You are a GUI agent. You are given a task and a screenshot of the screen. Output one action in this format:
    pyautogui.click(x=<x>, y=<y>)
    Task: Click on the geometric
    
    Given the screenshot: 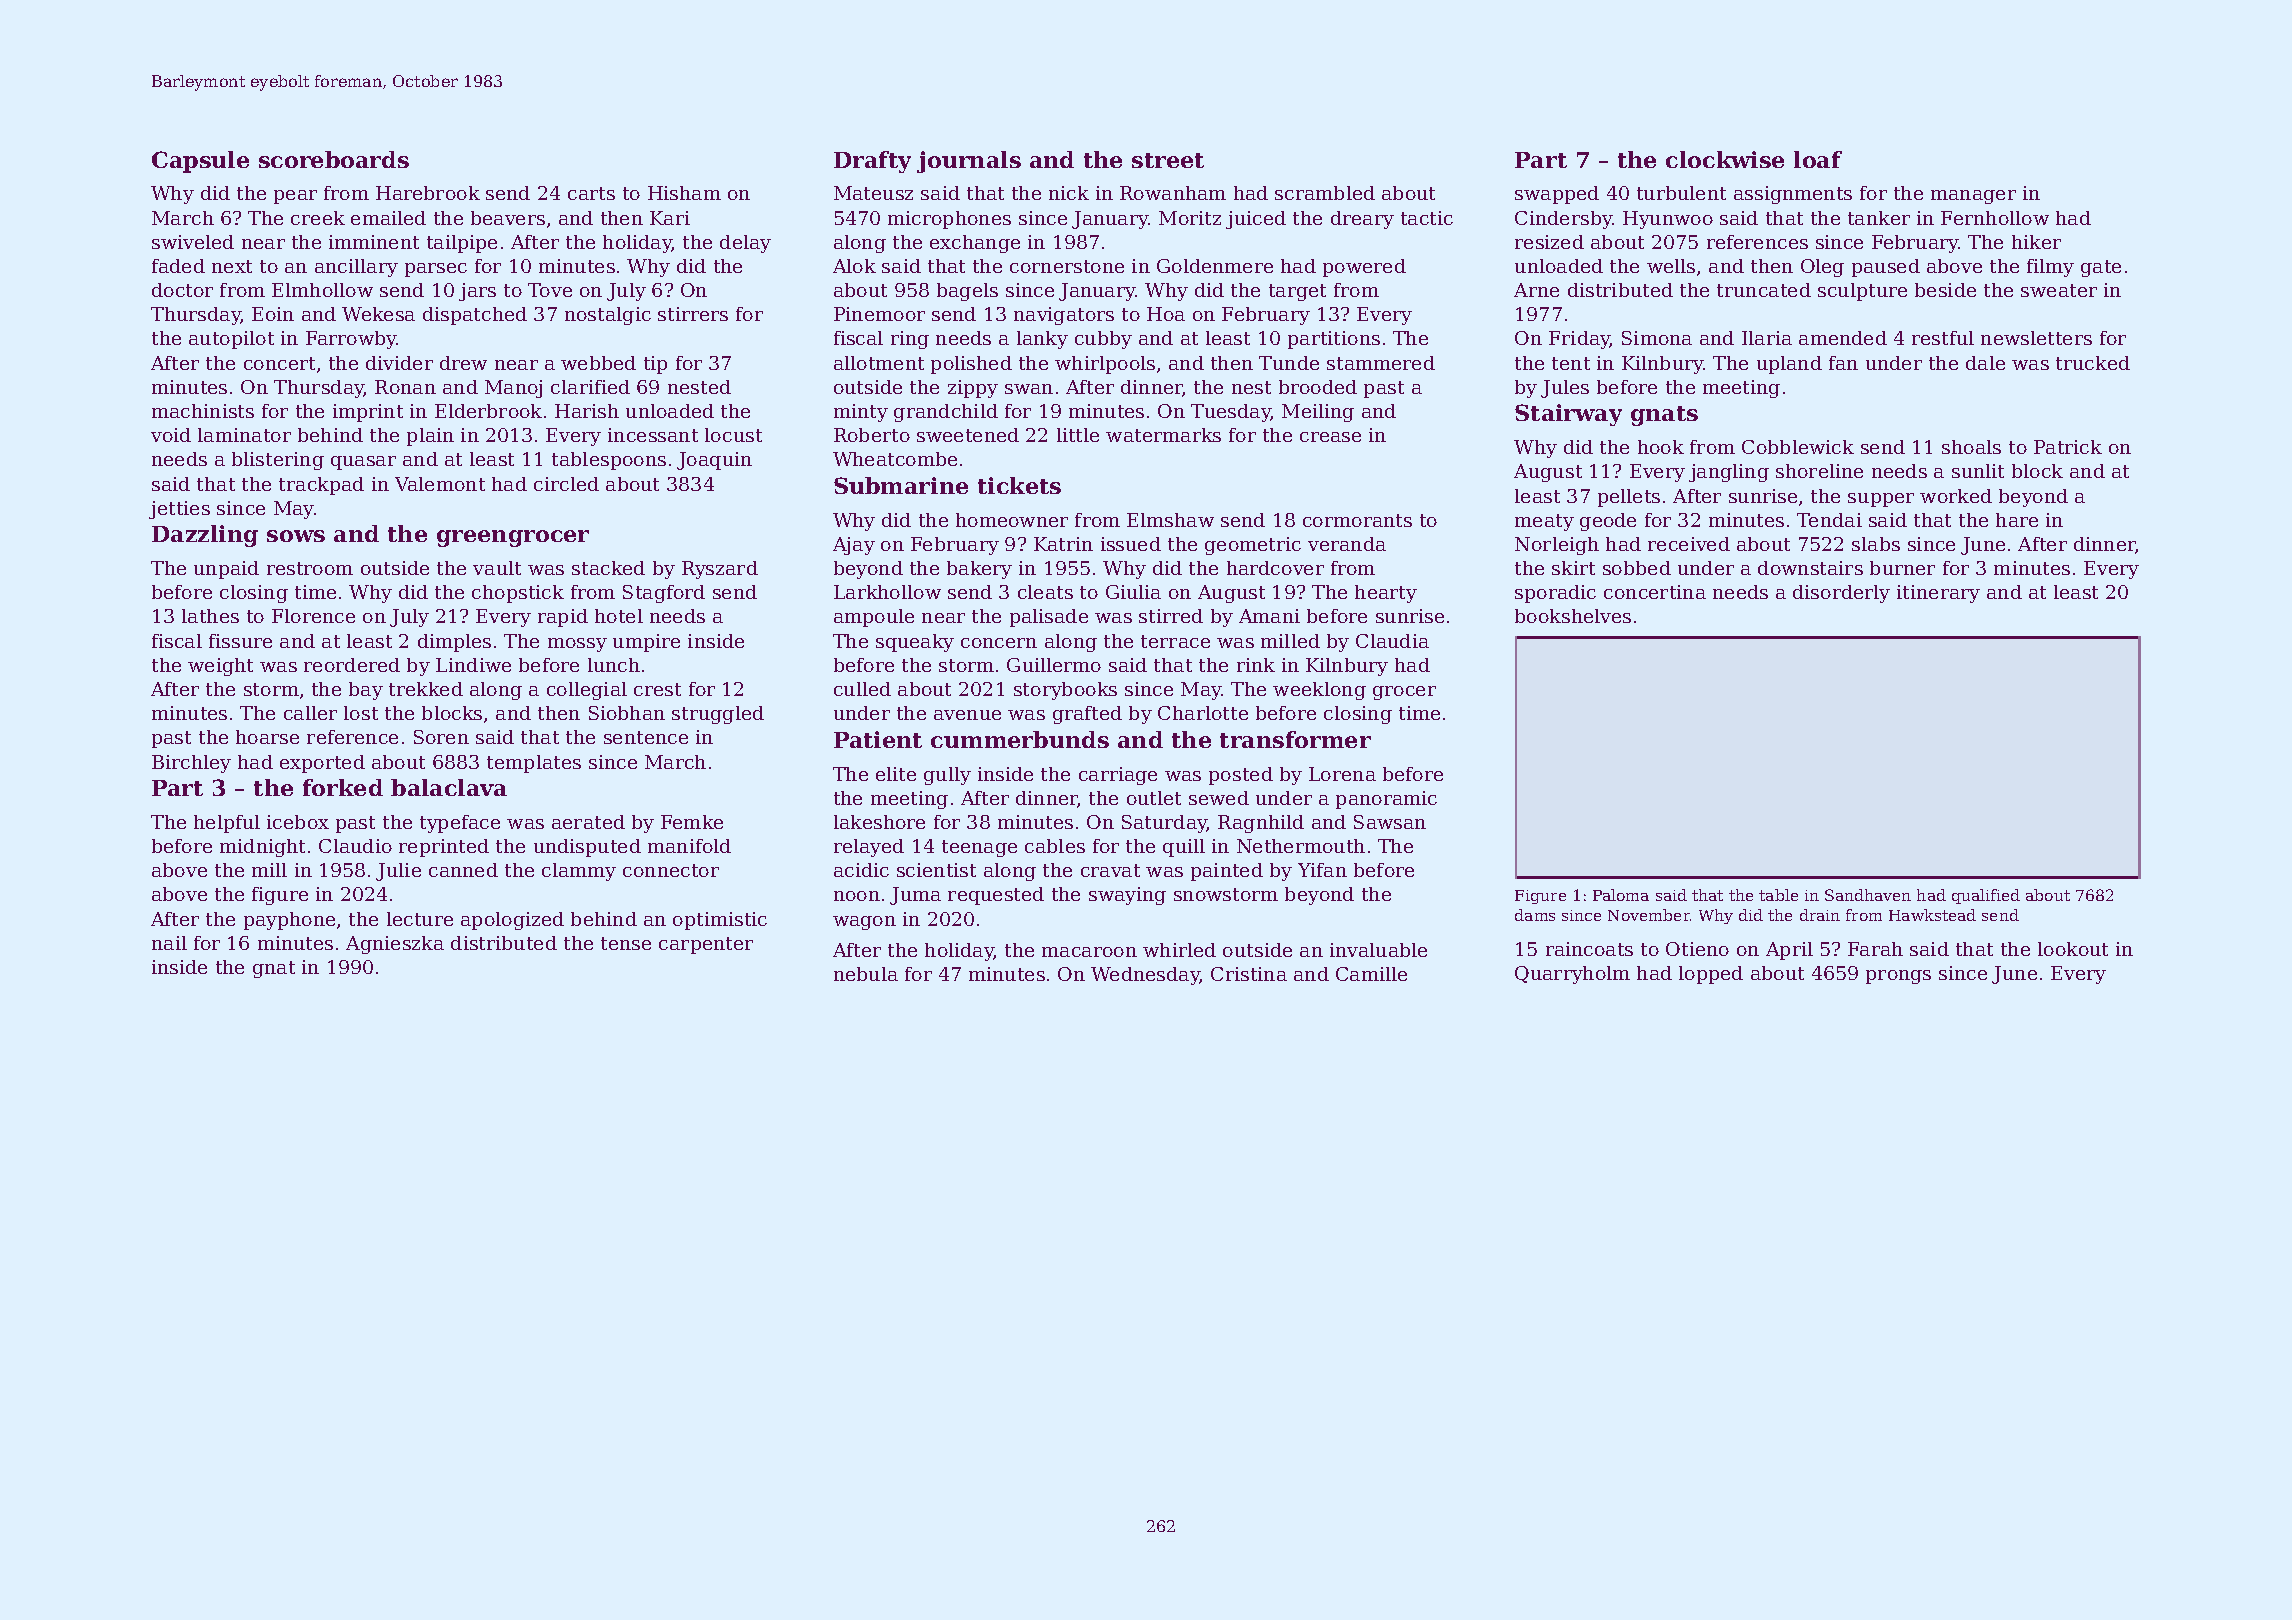 What is the action you would take?
    pyautogui.click(x=1253, y=546)
